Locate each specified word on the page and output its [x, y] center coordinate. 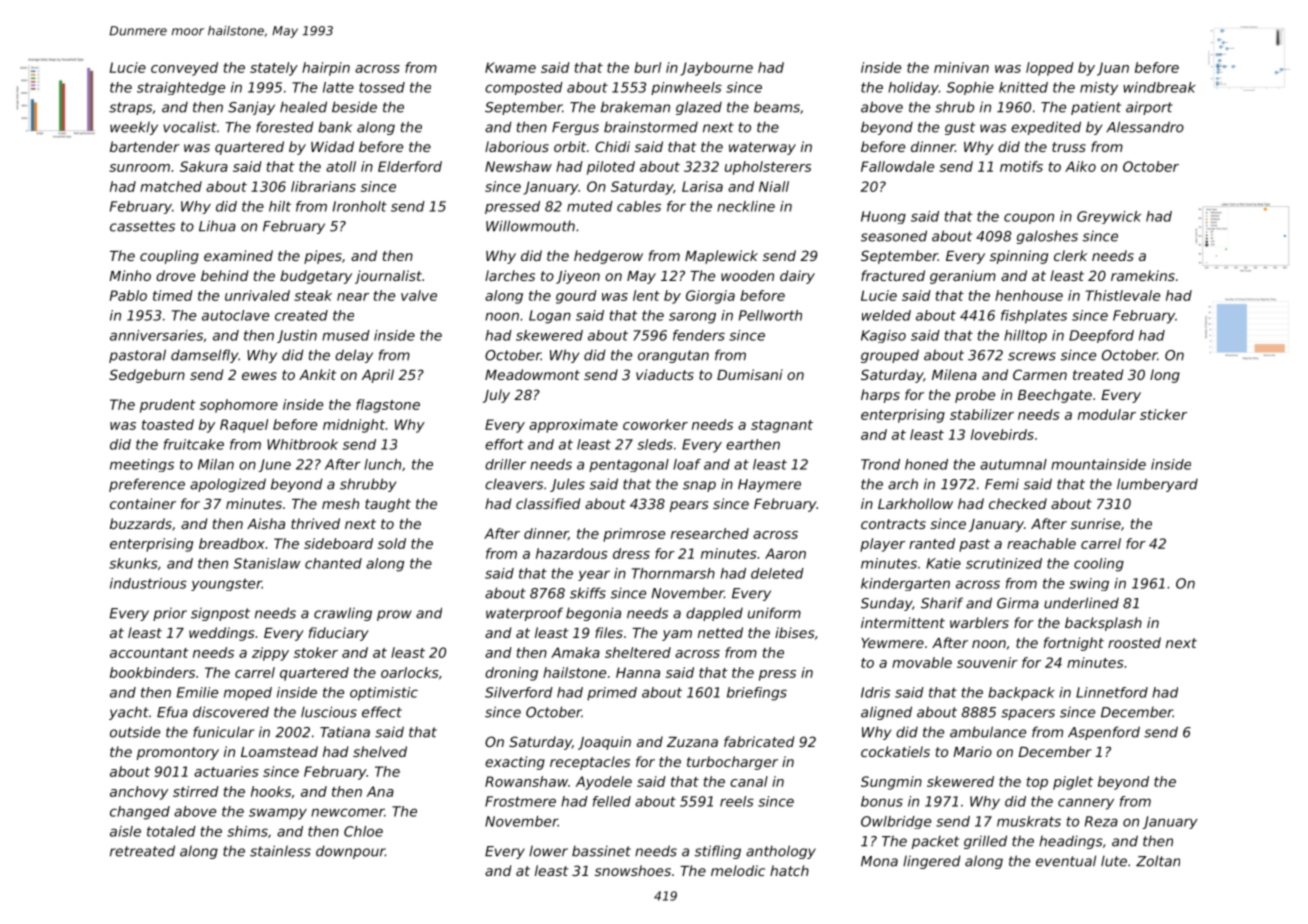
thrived [315, 523]
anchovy [139, 793]
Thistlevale [1123, 295]
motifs [1021, 166]
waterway [762, 148]
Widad [332, 146]
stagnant [782, 426]
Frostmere [520, 801]
